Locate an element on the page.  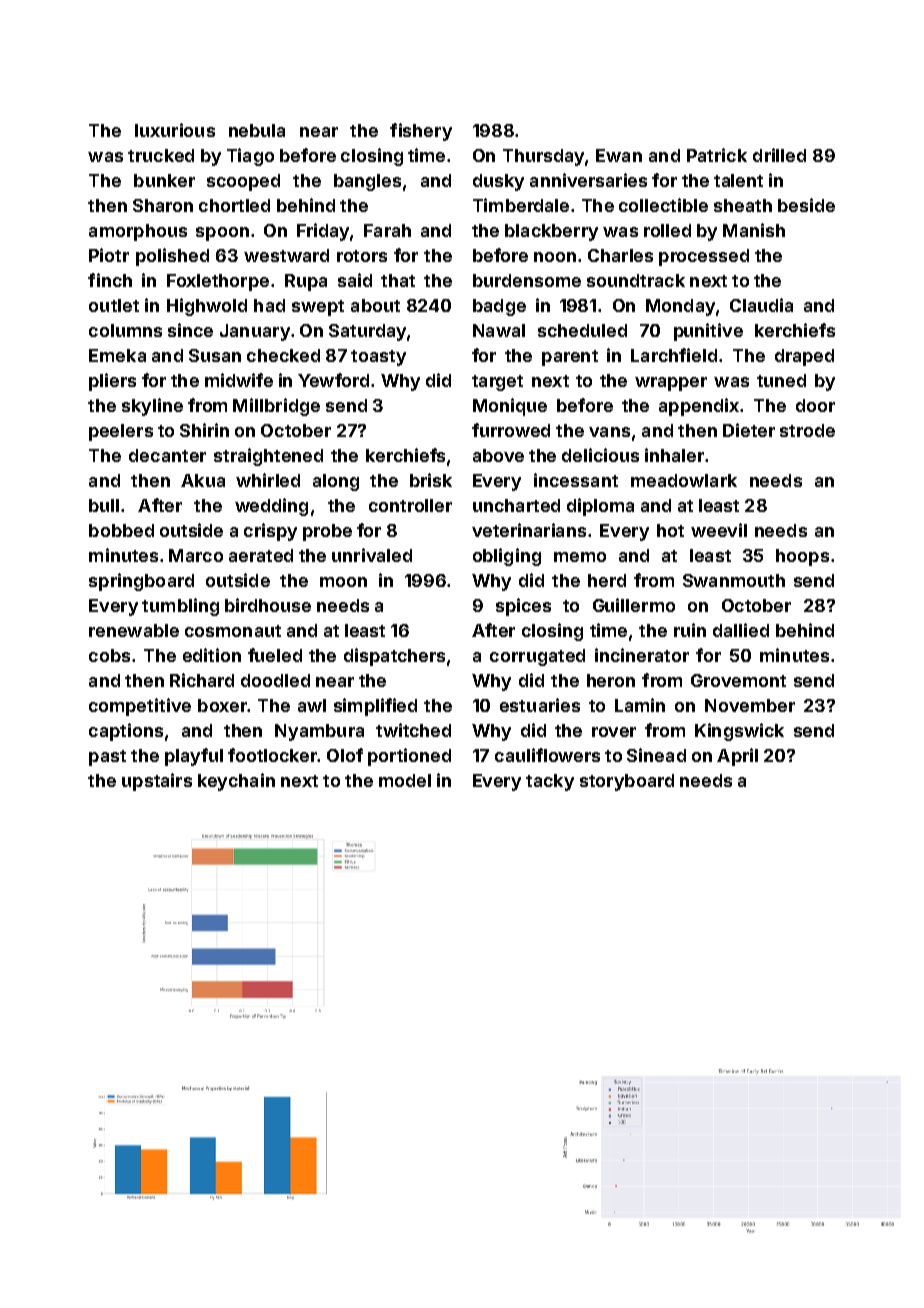
veterinarians is located at coordinates (529, 530).
